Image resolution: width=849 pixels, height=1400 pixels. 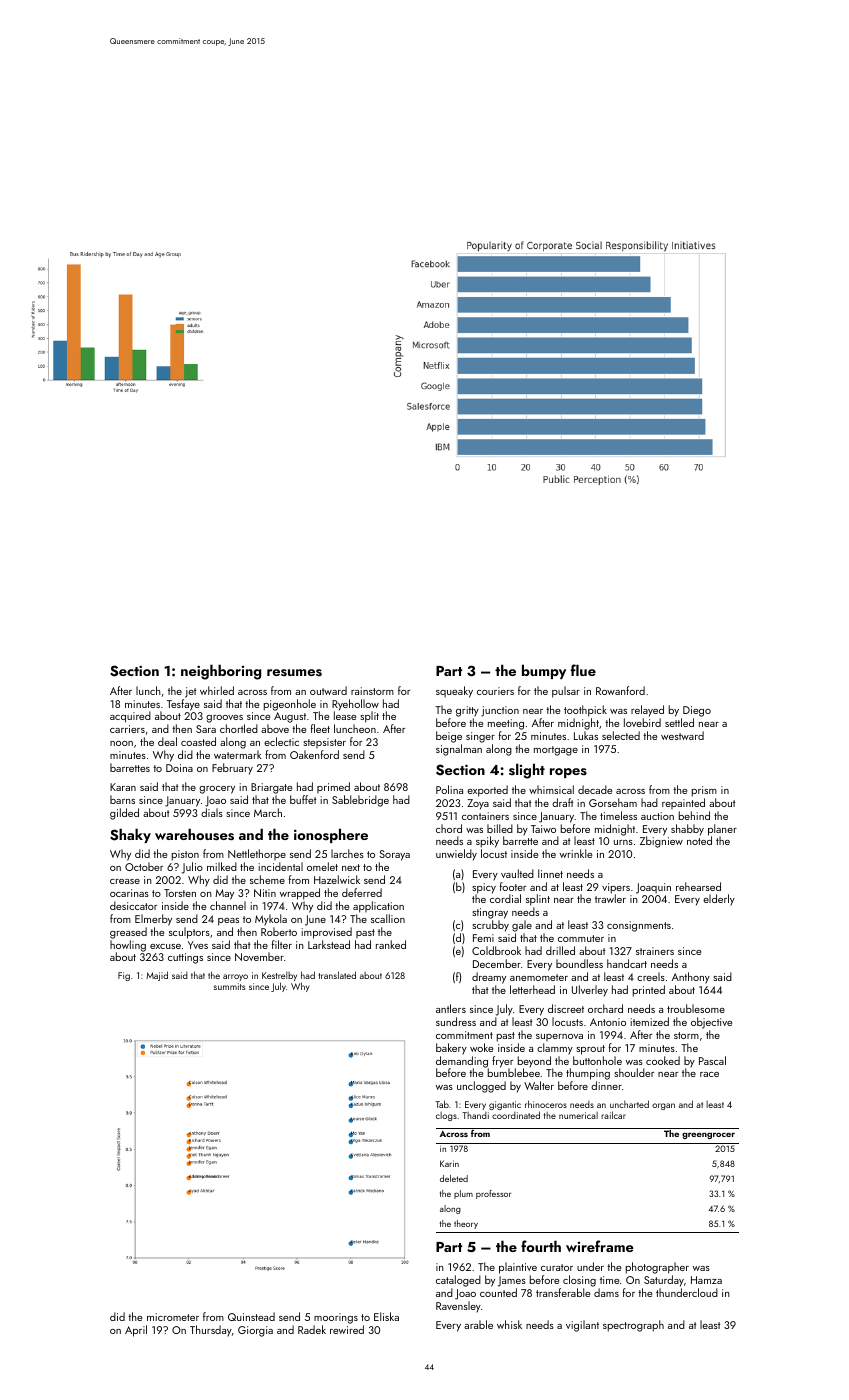 What do you see at coordinates (651, 976) in the page?
I see `creels` at bounding box center [651, 976].
